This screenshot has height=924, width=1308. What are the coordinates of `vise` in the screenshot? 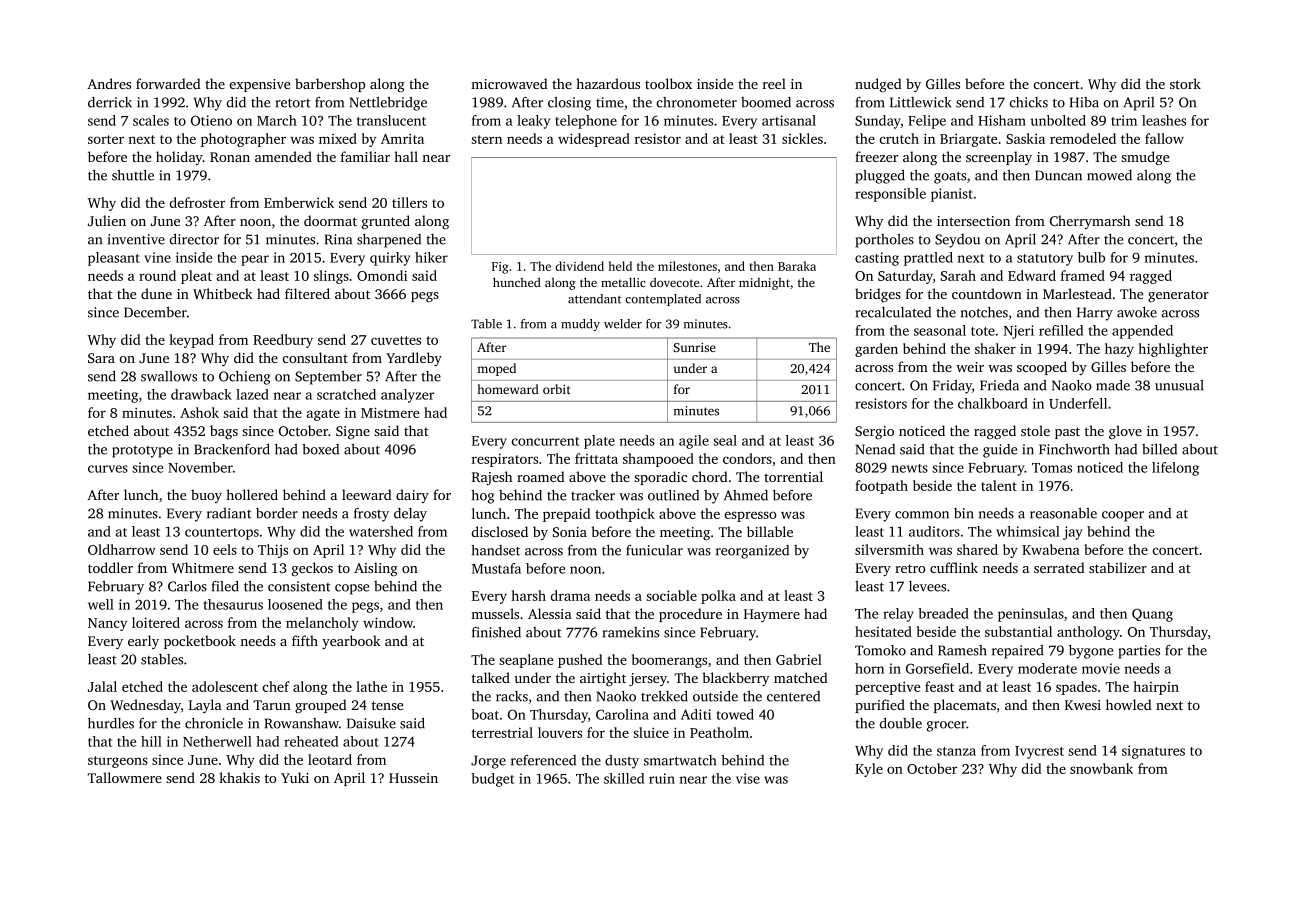 It's located at (748, 778).
